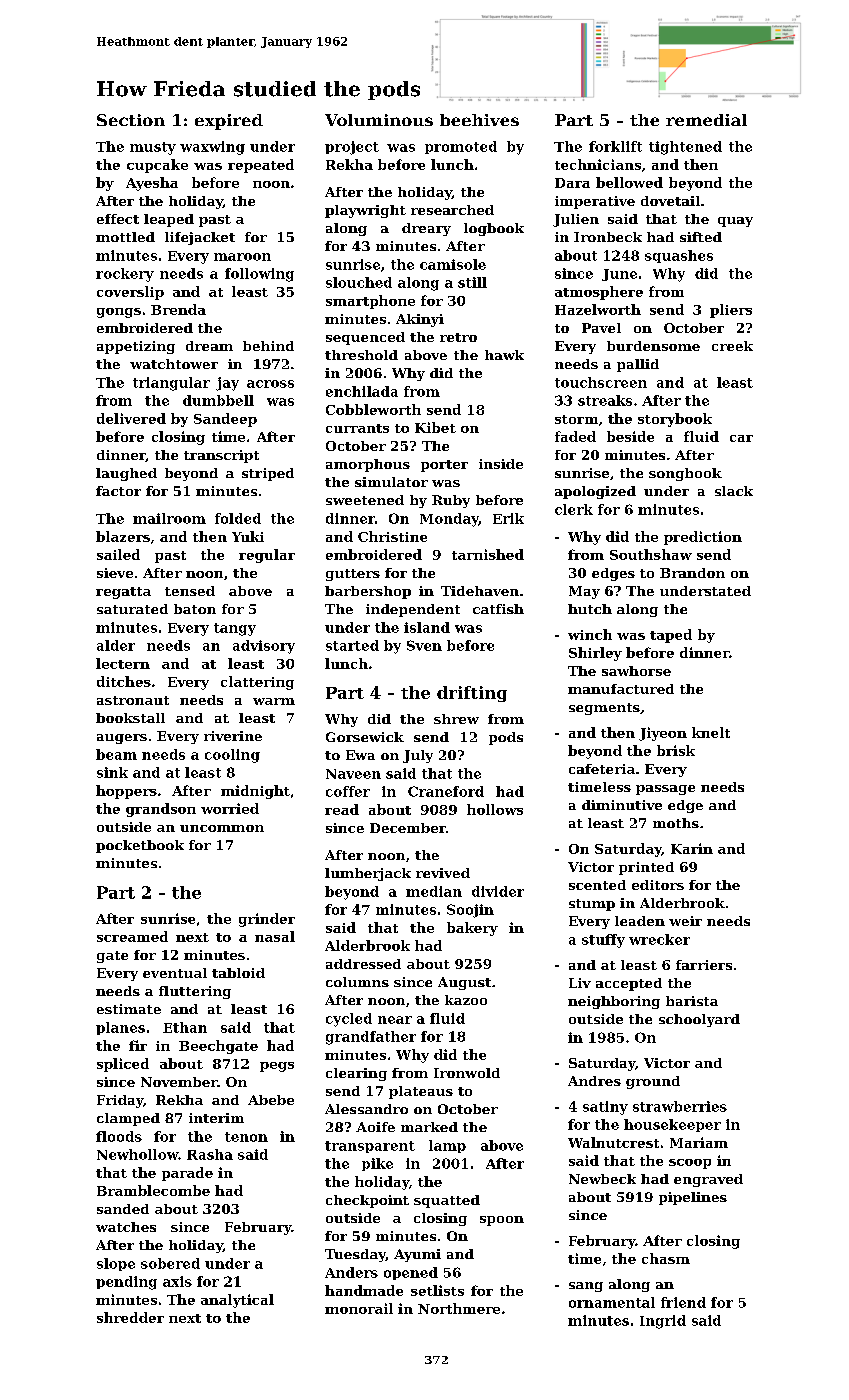 The width and height of the image is (849, 1400). I want to click on sobered, so click(170, 1263).
